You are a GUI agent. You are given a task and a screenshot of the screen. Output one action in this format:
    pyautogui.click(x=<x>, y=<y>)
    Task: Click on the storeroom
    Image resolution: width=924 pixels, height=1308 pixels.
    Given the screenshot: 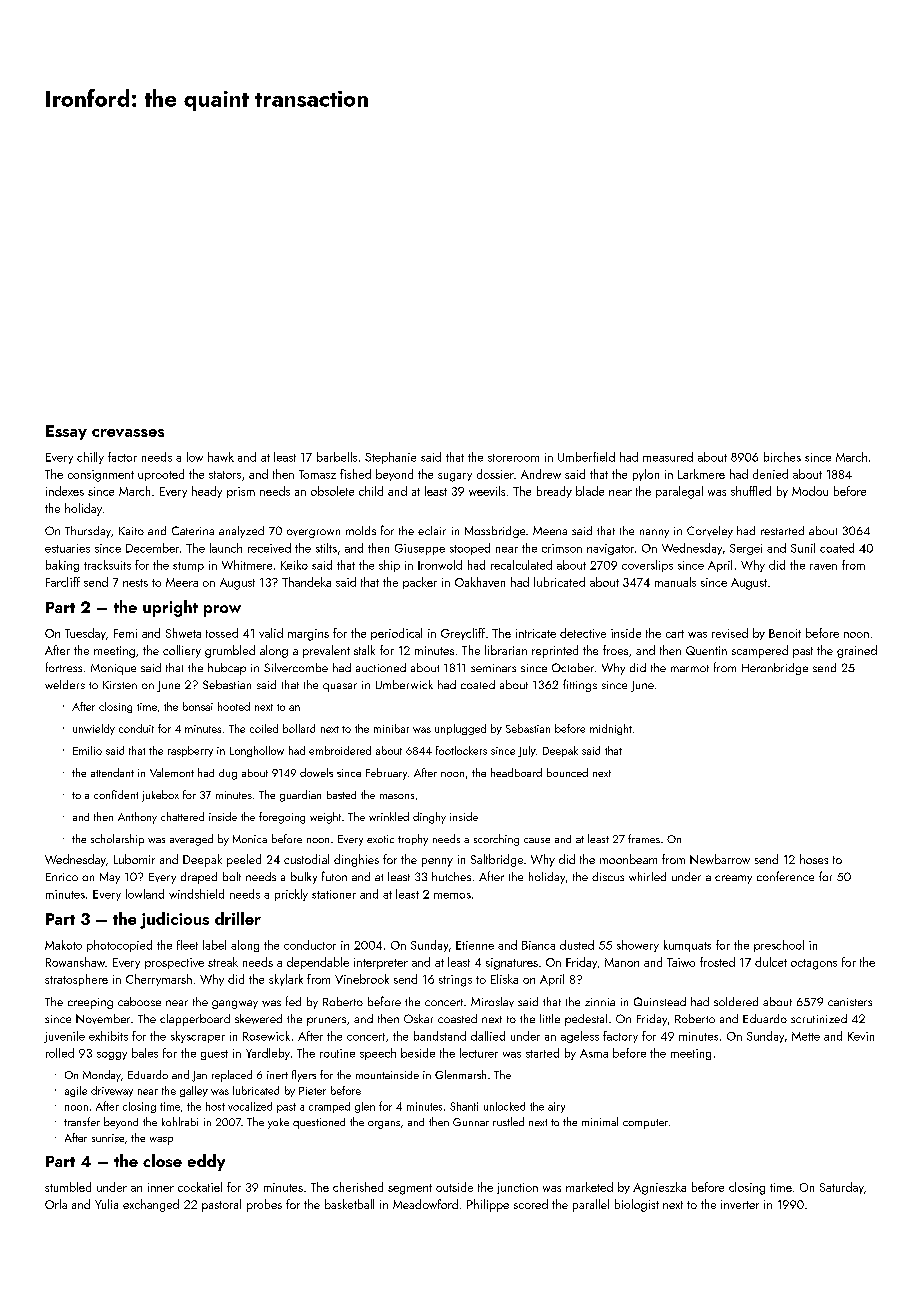 What is the action you would take?
    pyautogui.click(x=513, y=458)
